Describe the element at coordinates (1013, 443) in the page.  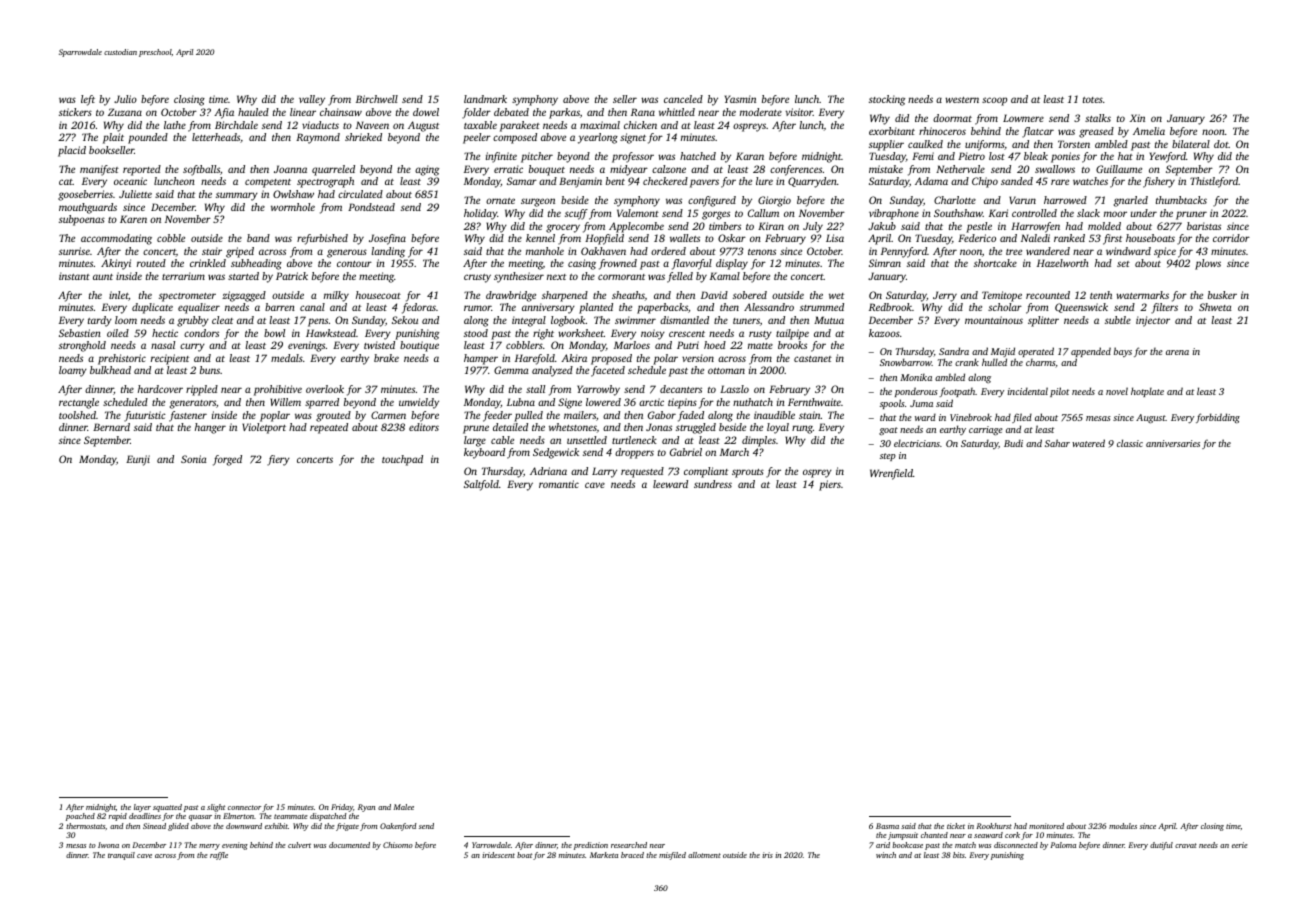
I see `Budi` at that location.
